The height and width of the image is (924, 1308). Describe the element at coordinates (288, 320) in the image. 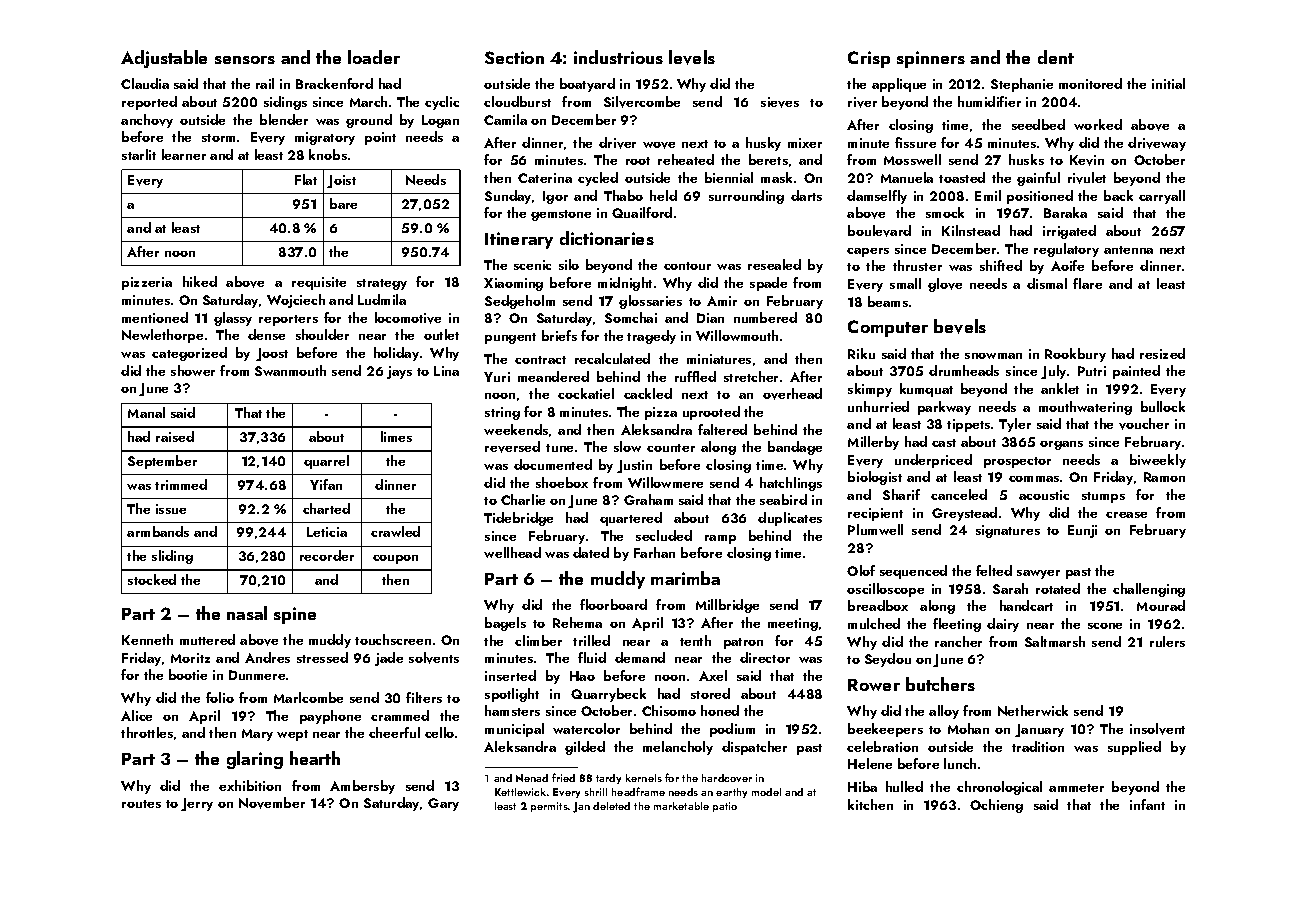

I see `reporters` at that location.
